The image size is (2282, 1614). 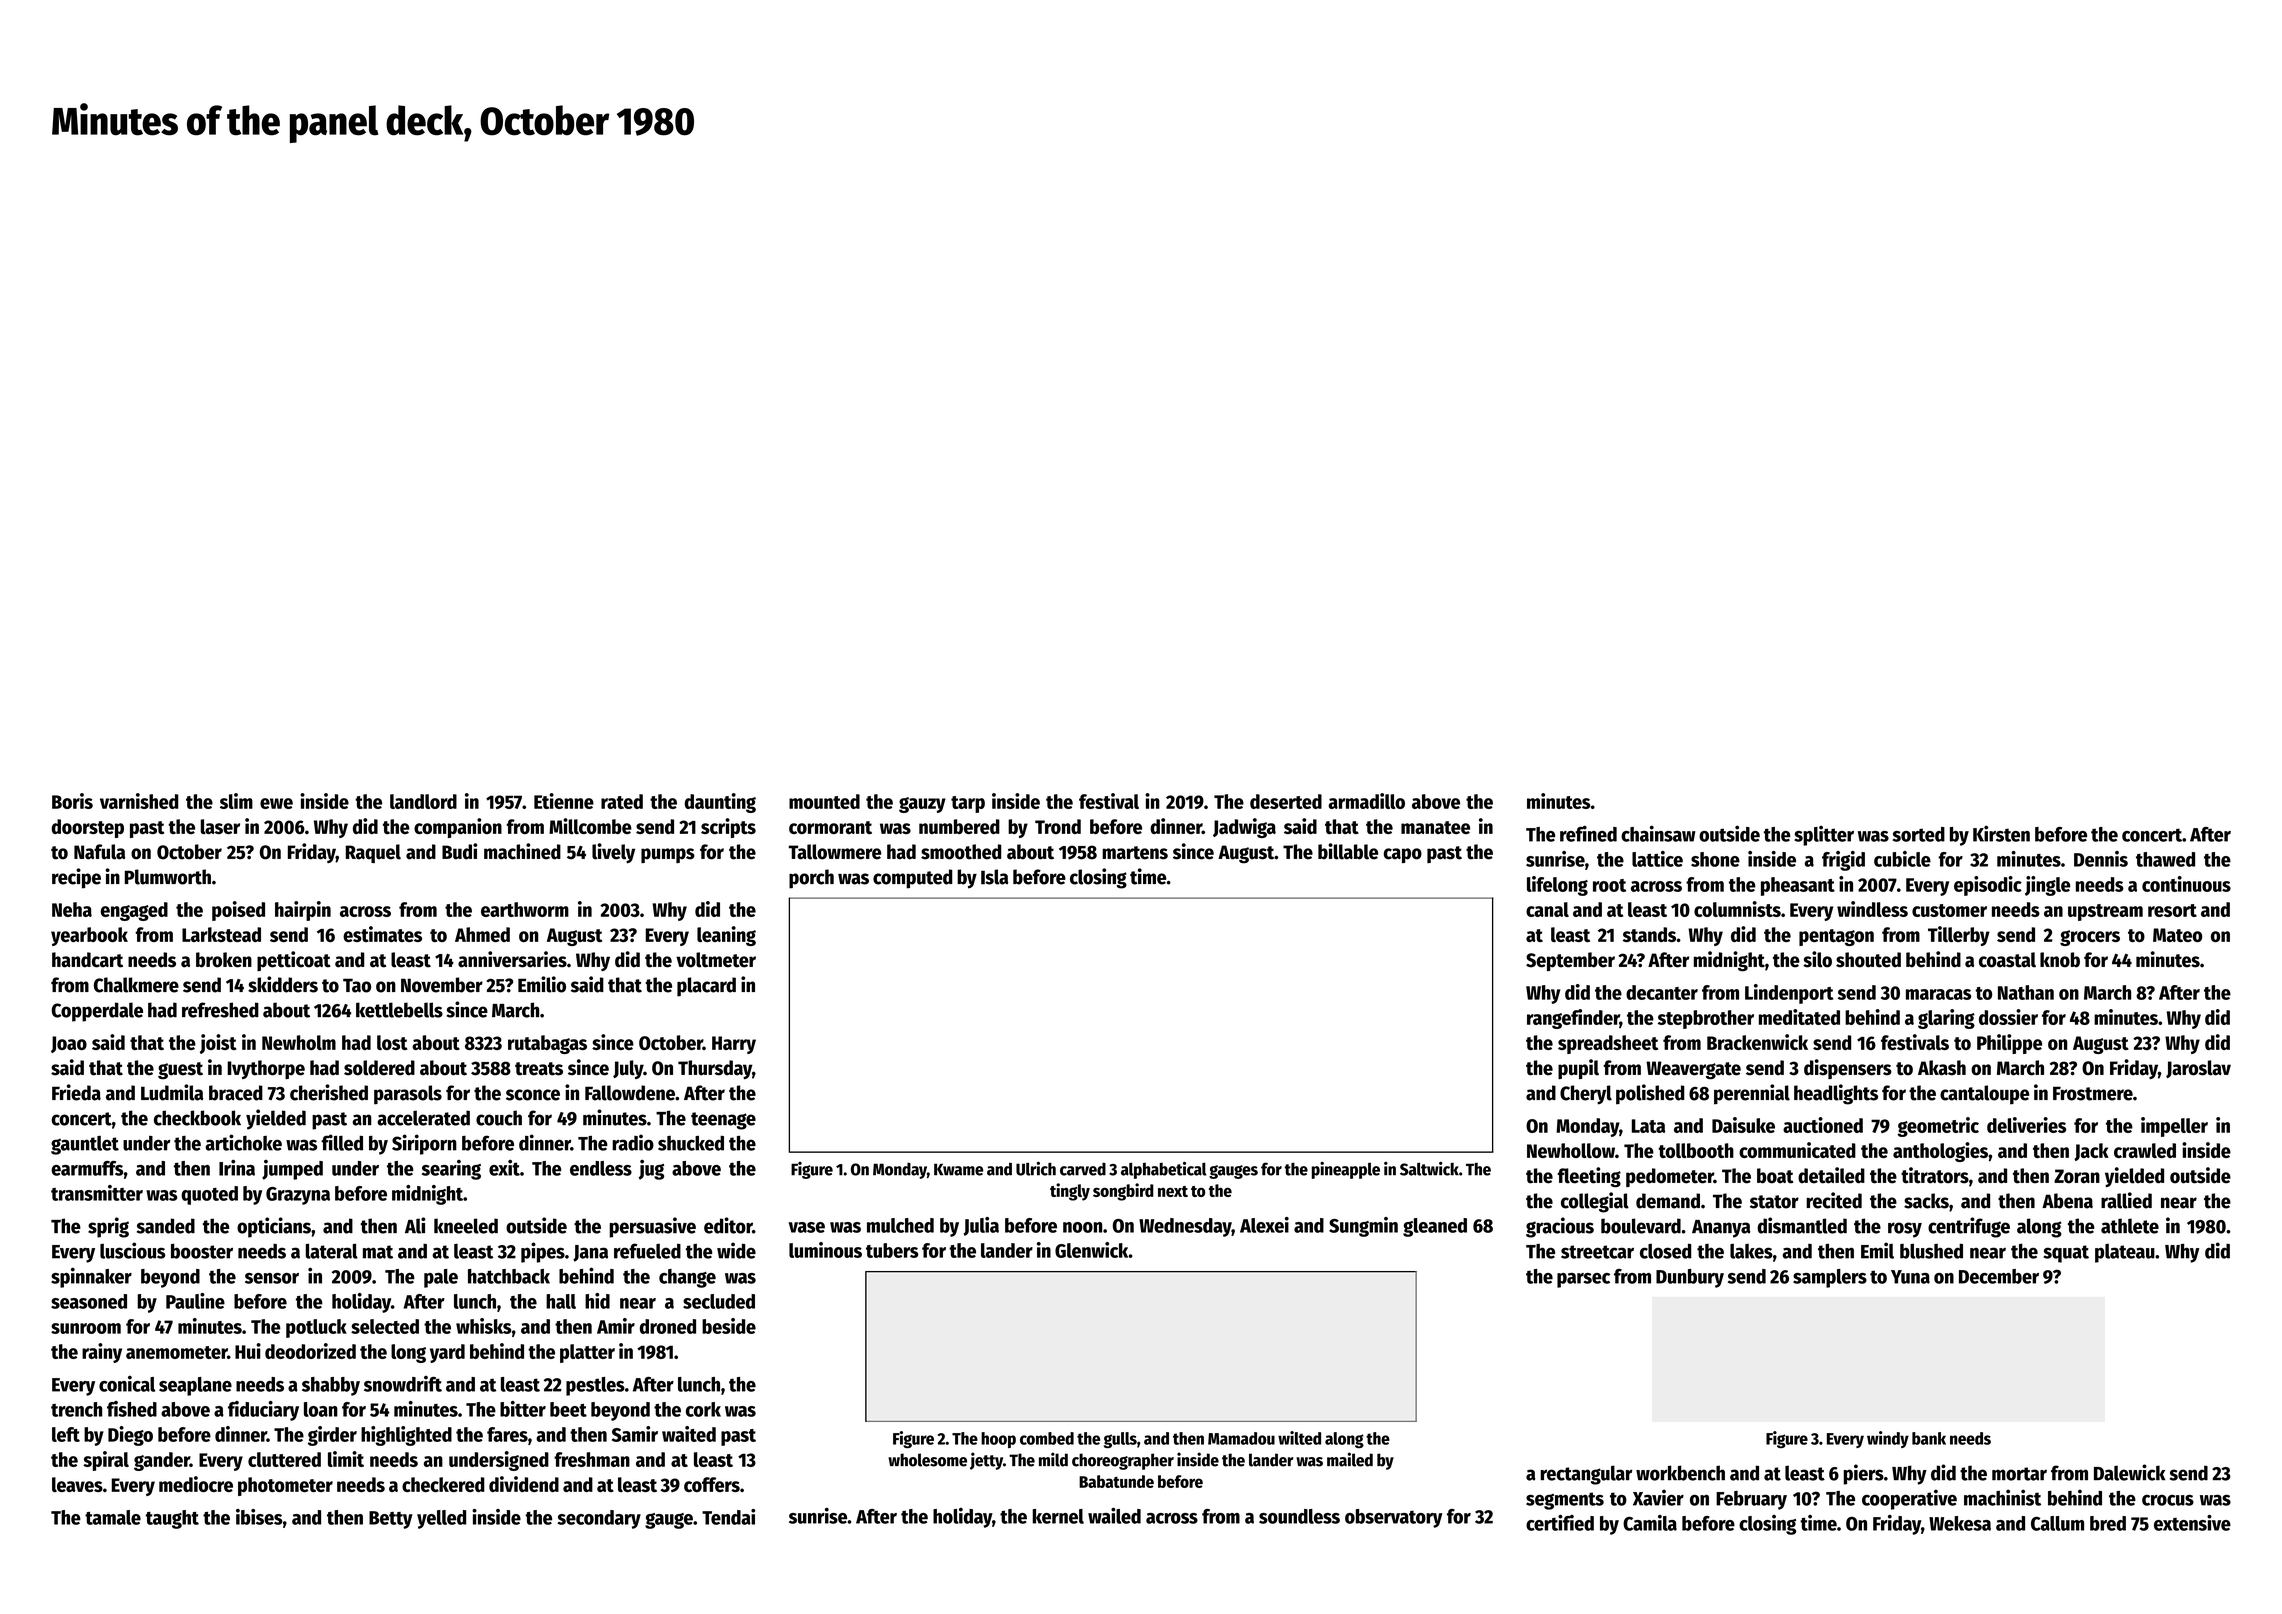 What do you see at coordinates (91, 1277) in the screenshot?
I see `spinnaker` at bounding box center [91, 1277].
